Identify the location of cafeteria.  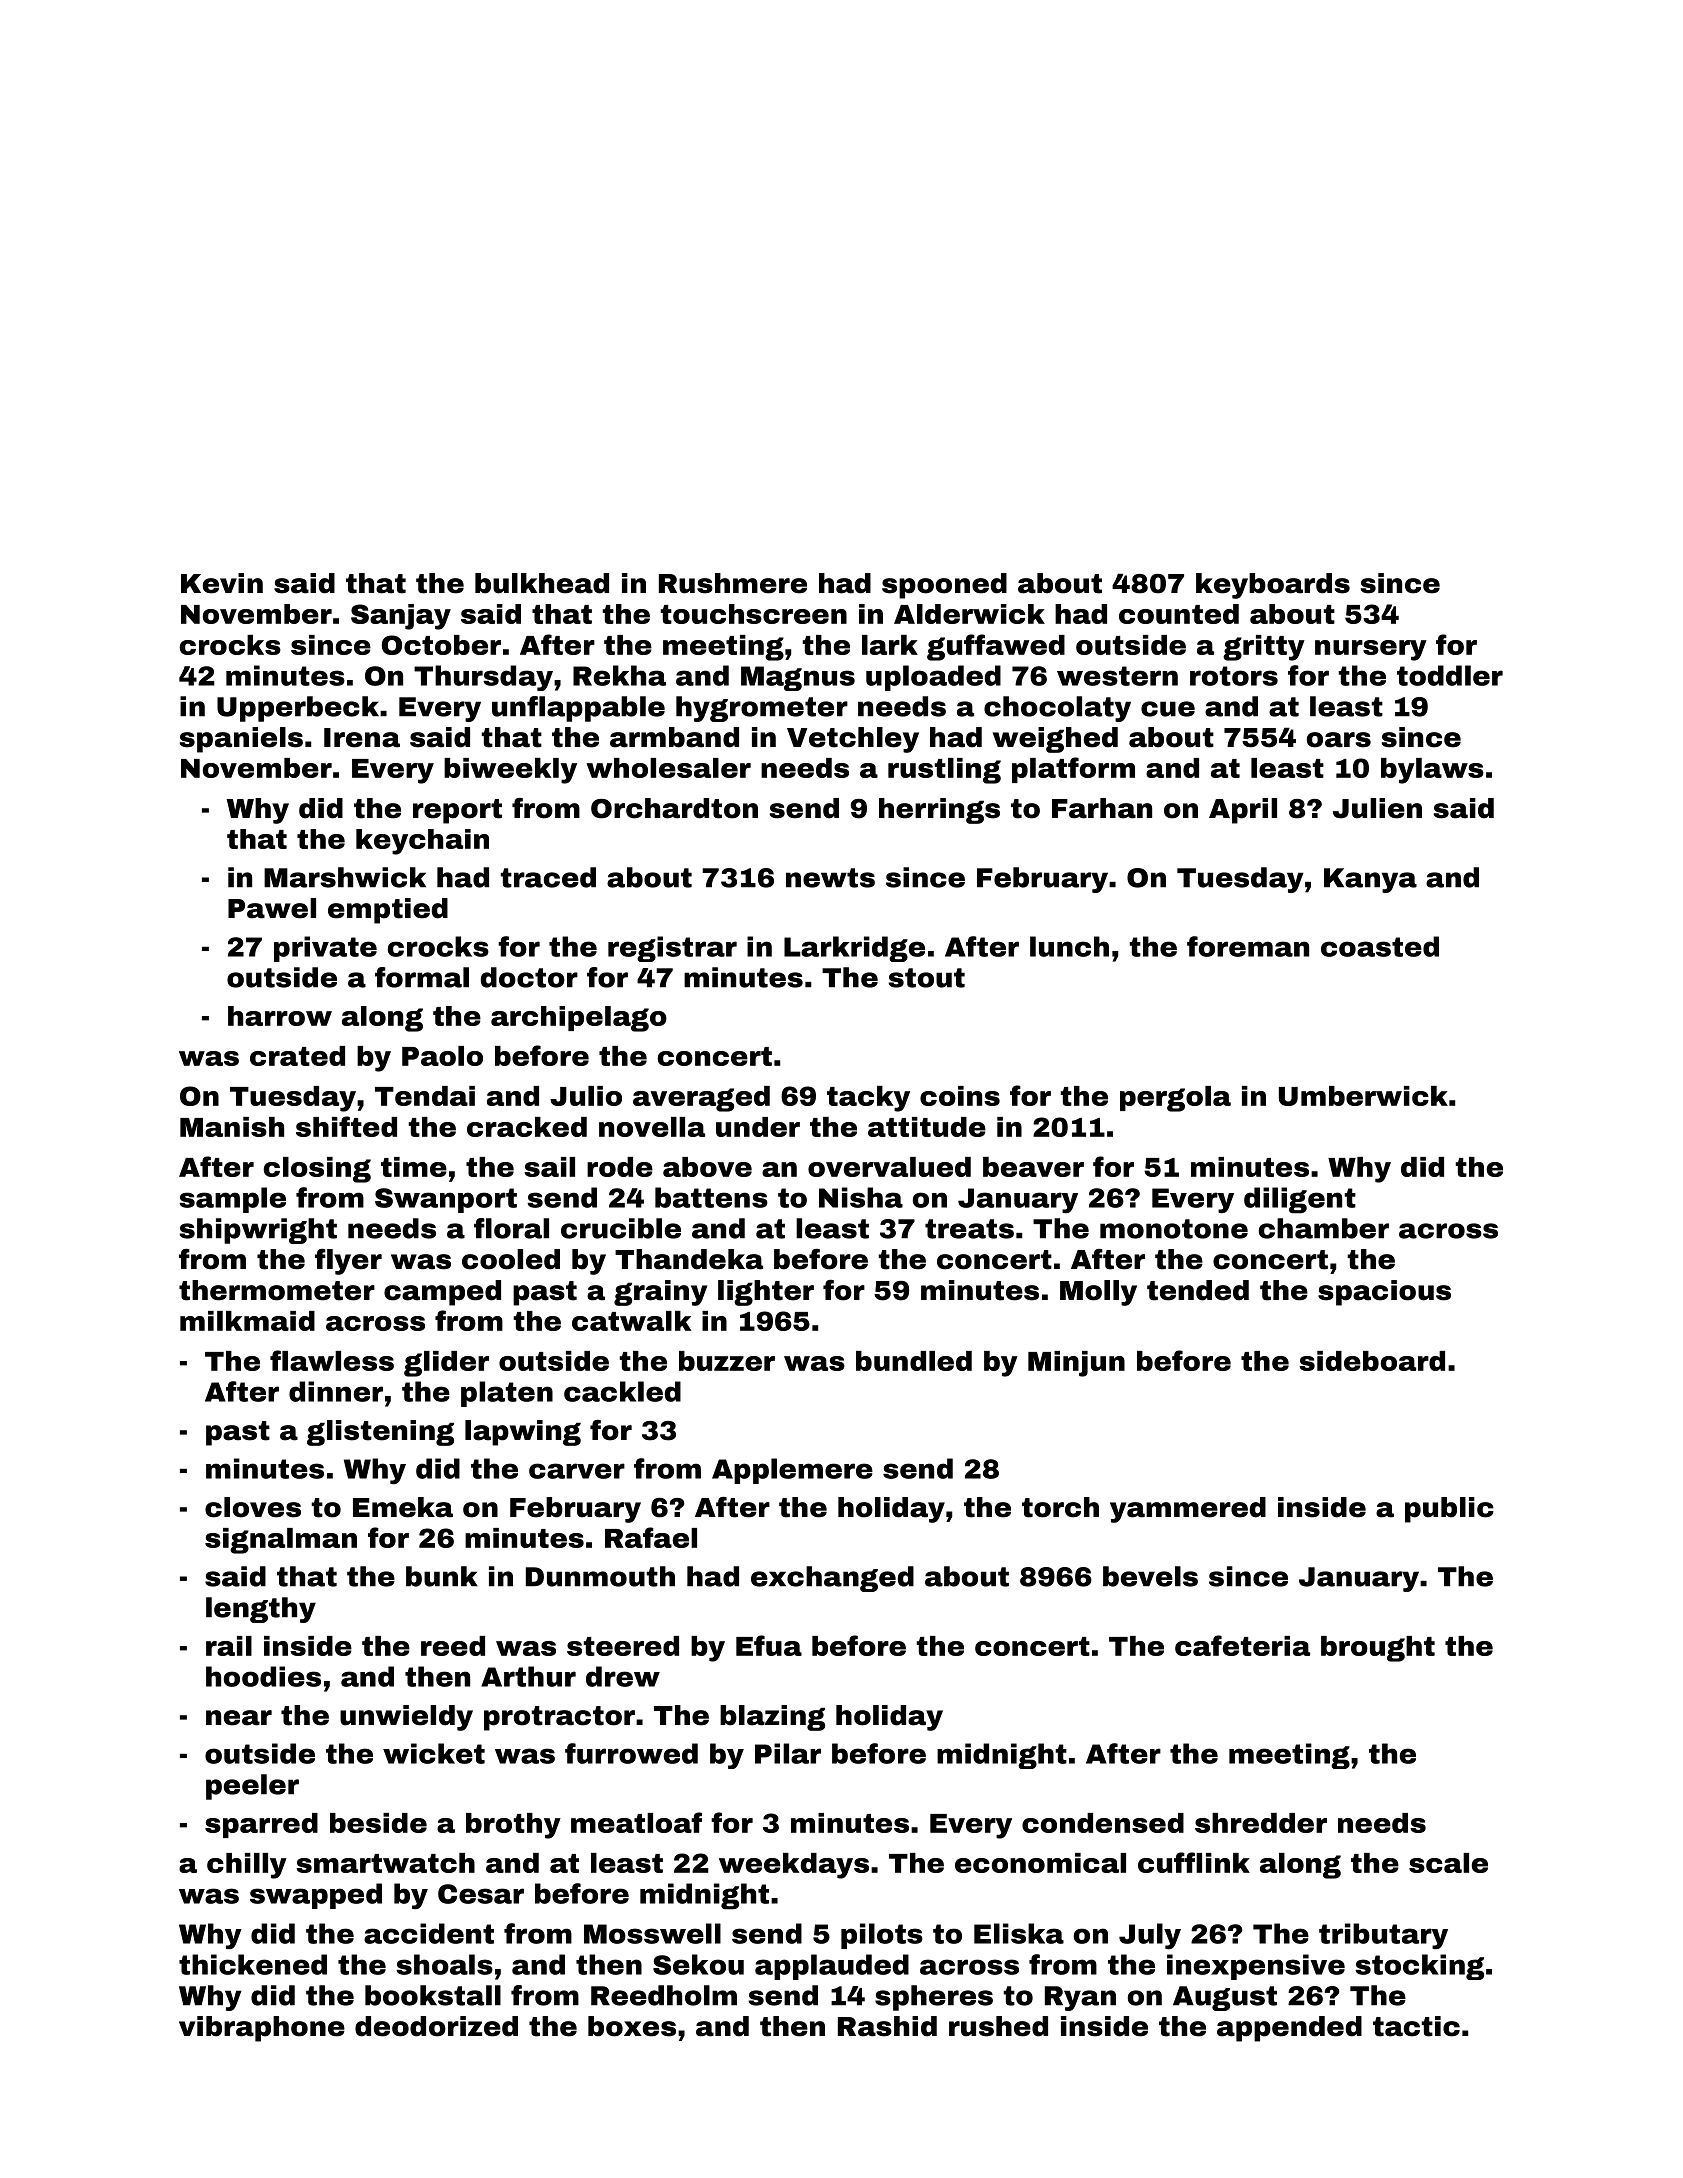
(1242, 1645).
